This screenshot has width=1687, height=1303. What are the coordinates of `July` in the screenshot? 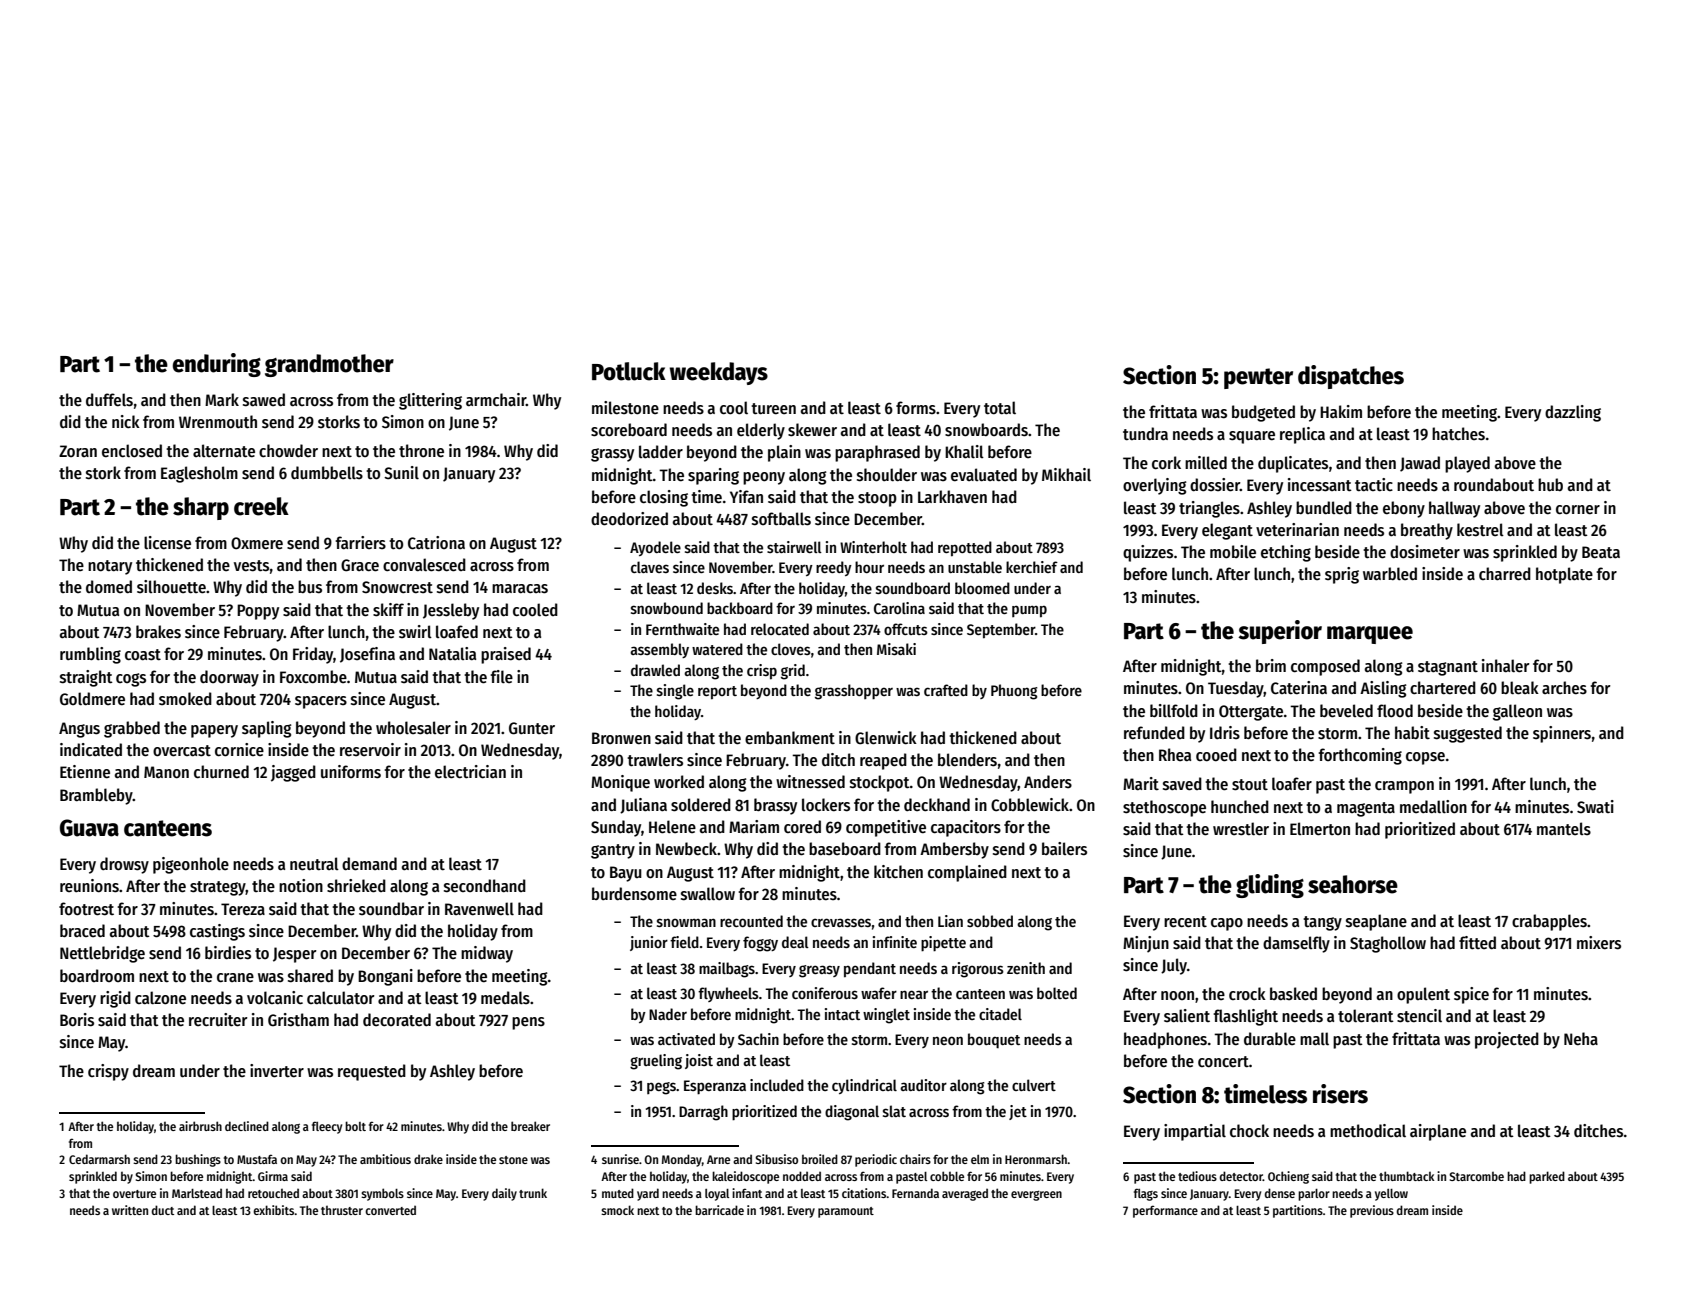 It's located at (1174, 966).
